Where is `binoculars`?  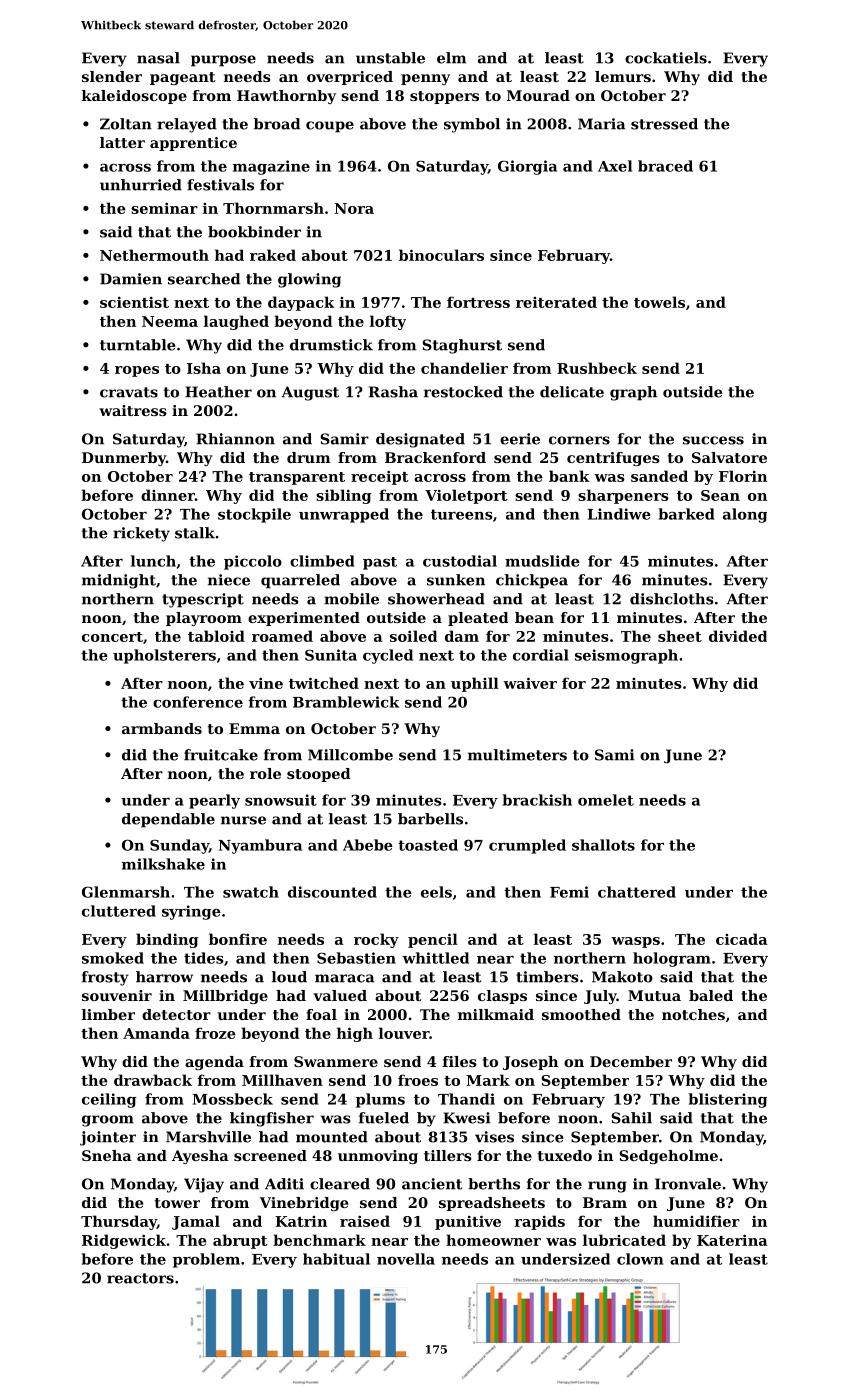 binoculars is located at coordinates (441, 255).
